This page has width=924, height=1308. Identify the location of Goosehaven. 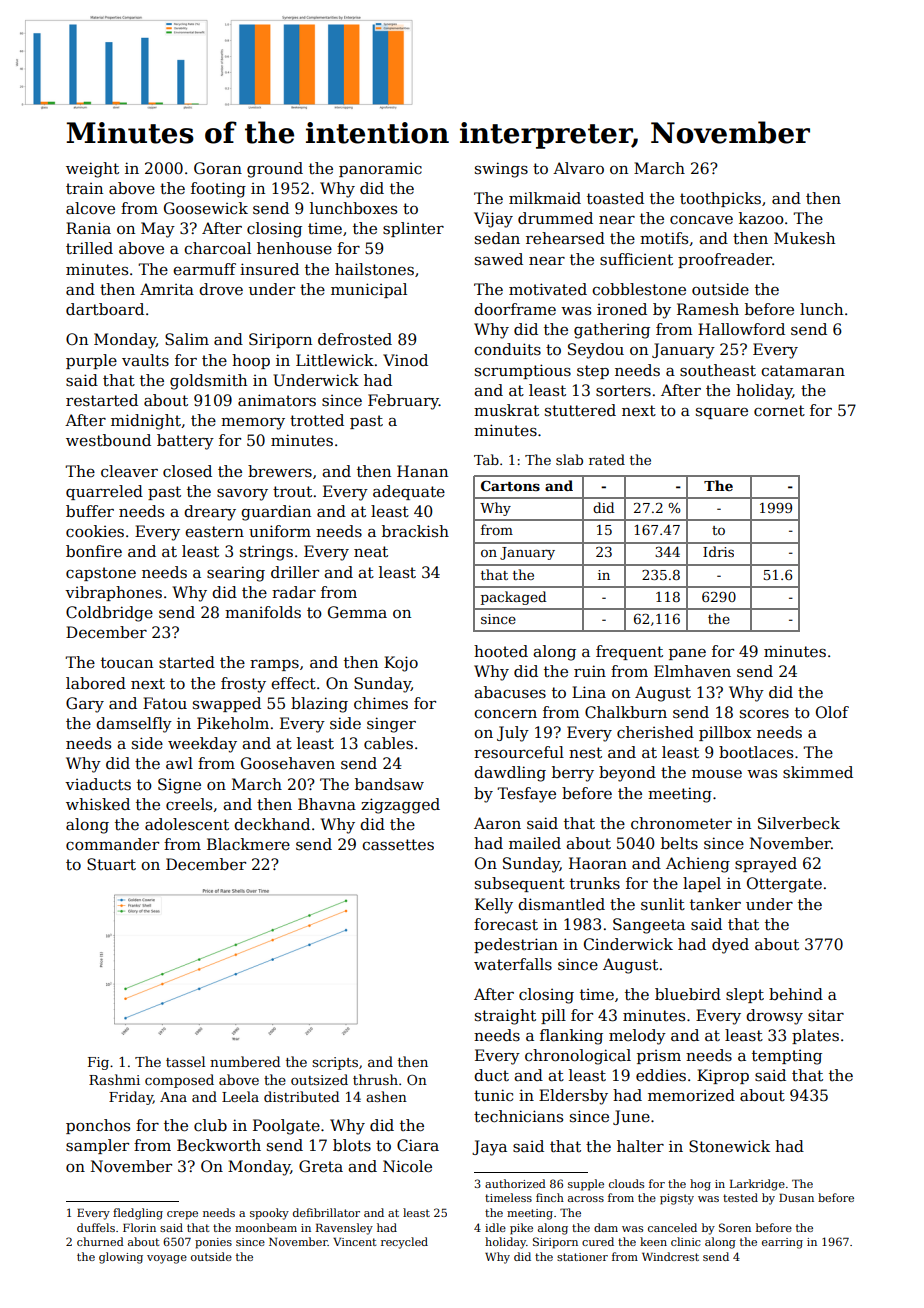
(288, 763).
